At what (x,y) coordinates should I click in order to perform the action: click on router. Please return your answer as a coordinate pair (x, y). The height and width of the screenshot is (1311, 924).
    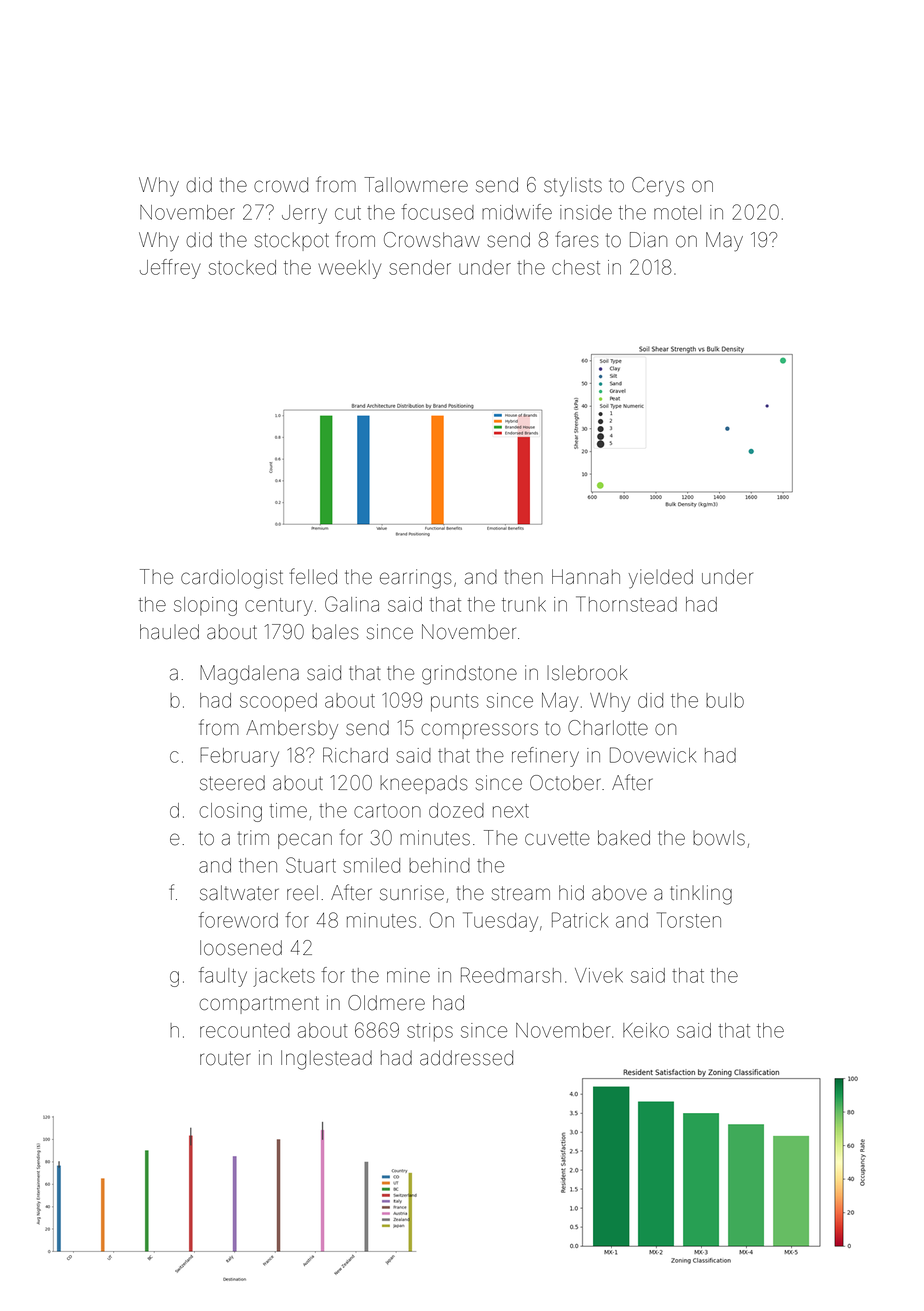
    Looking at the image, I should click on (225, 1058).
